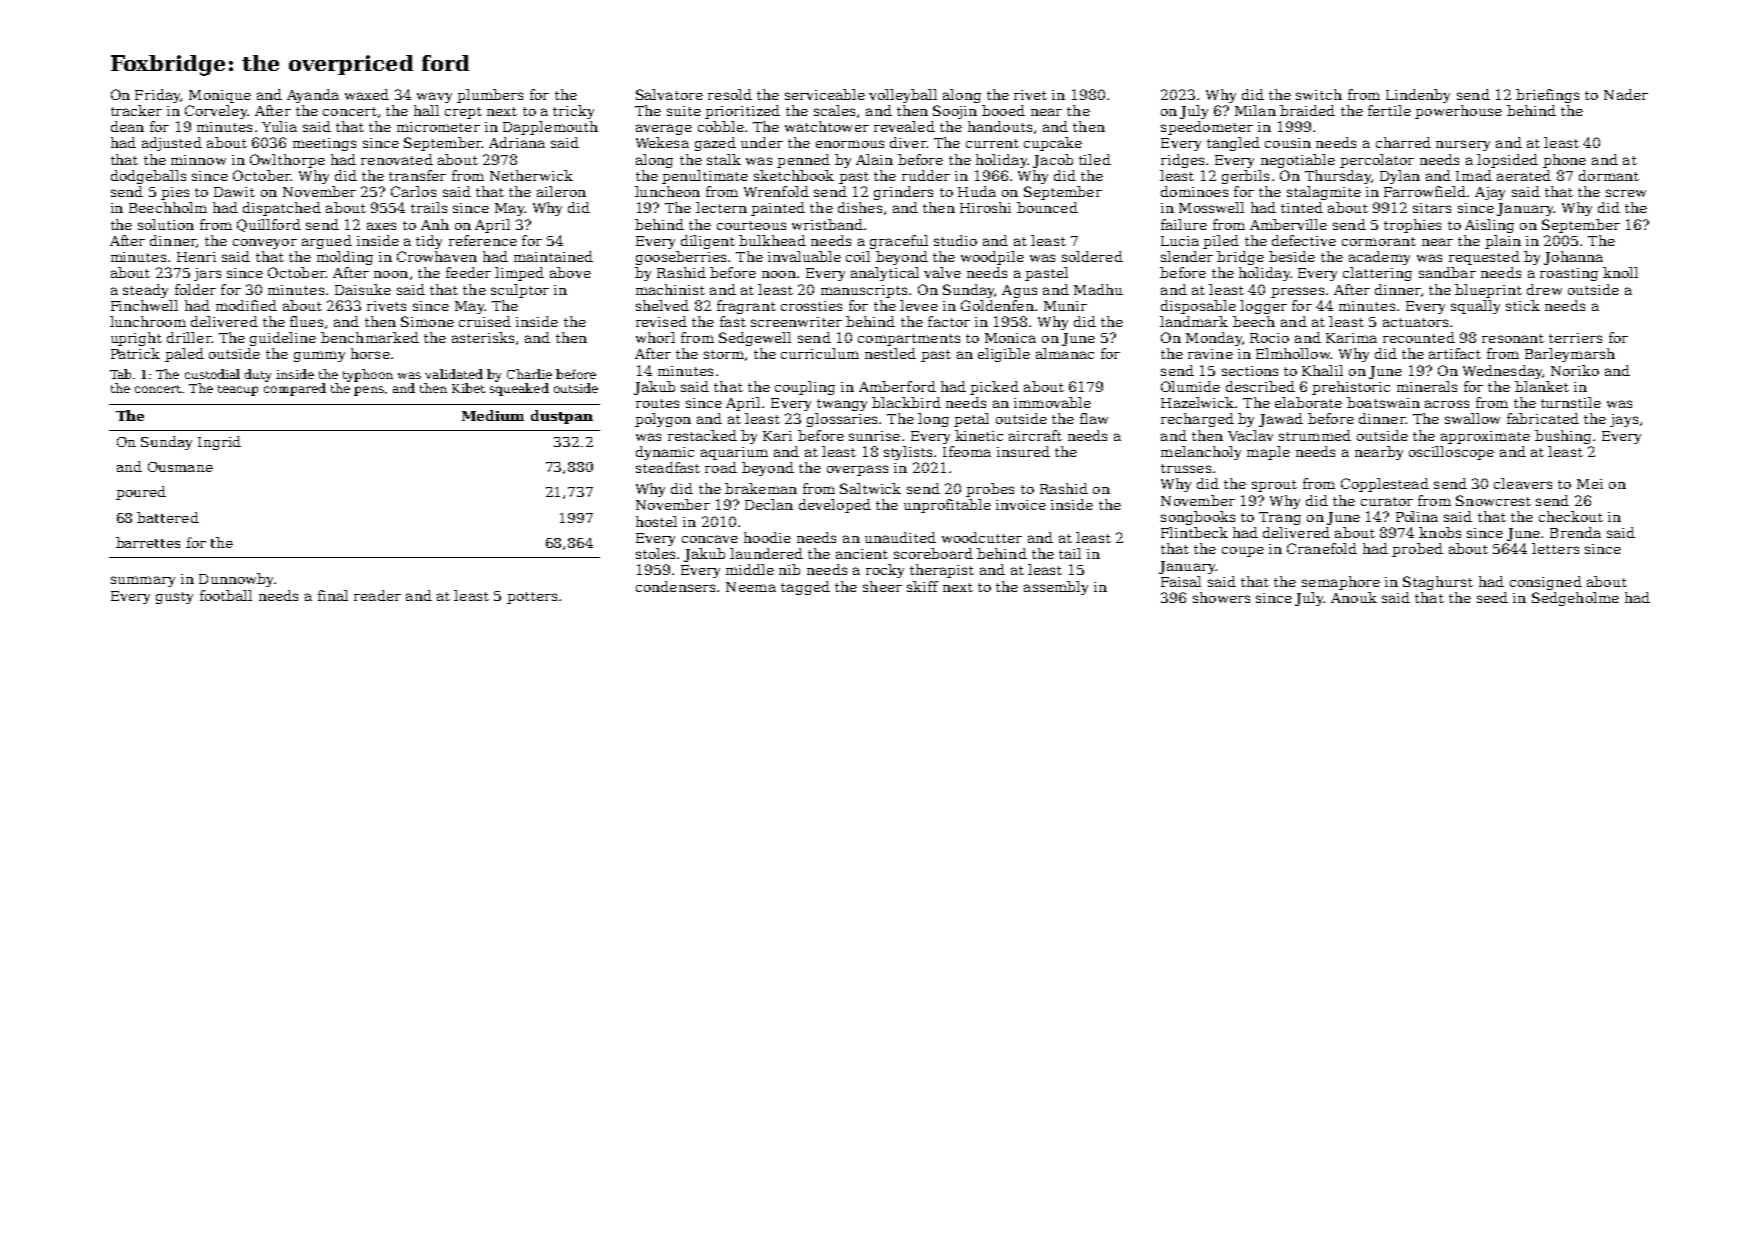 This image has height=1245, width=1760. Describe the element at coordinates (1379, 258) in the image. I see `academy` at that location.
